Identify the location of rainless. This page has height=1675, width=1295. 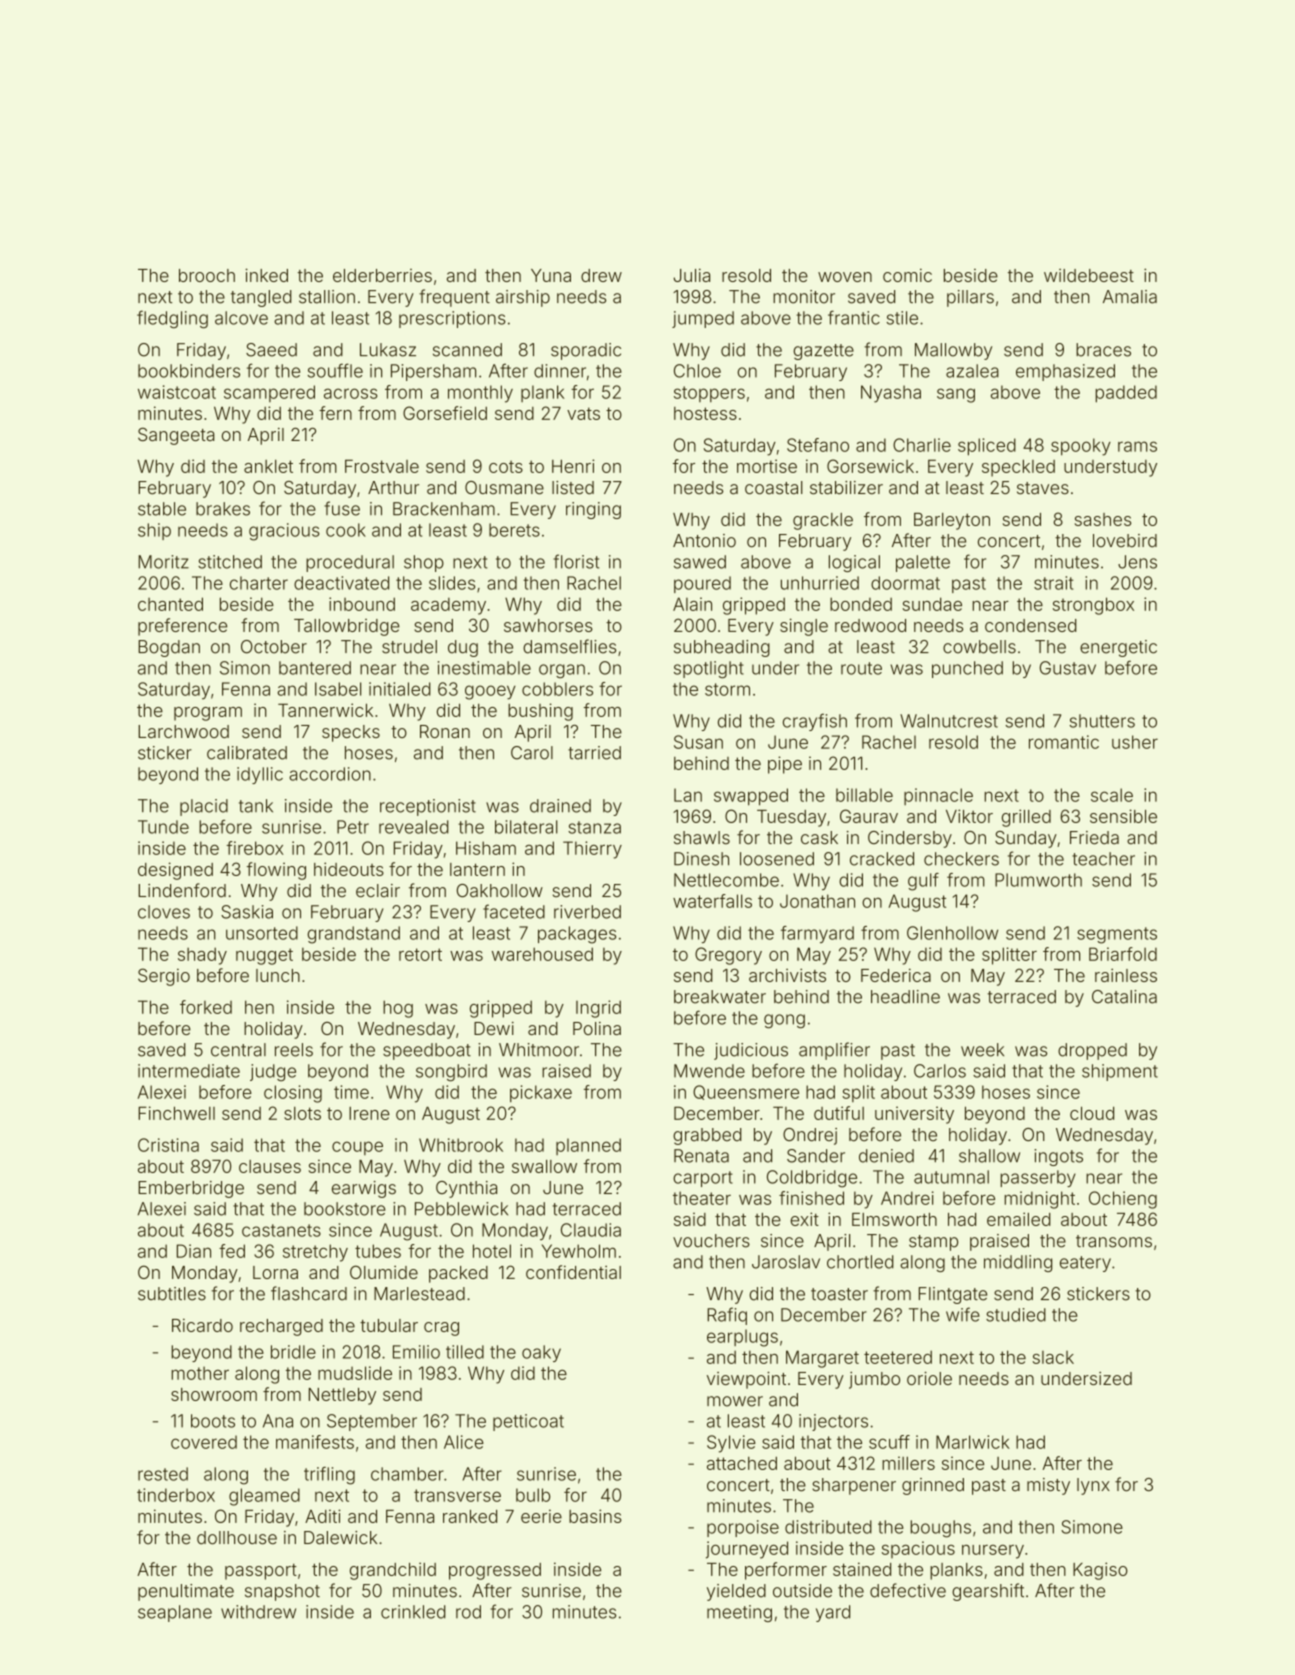
(1126, 975).
